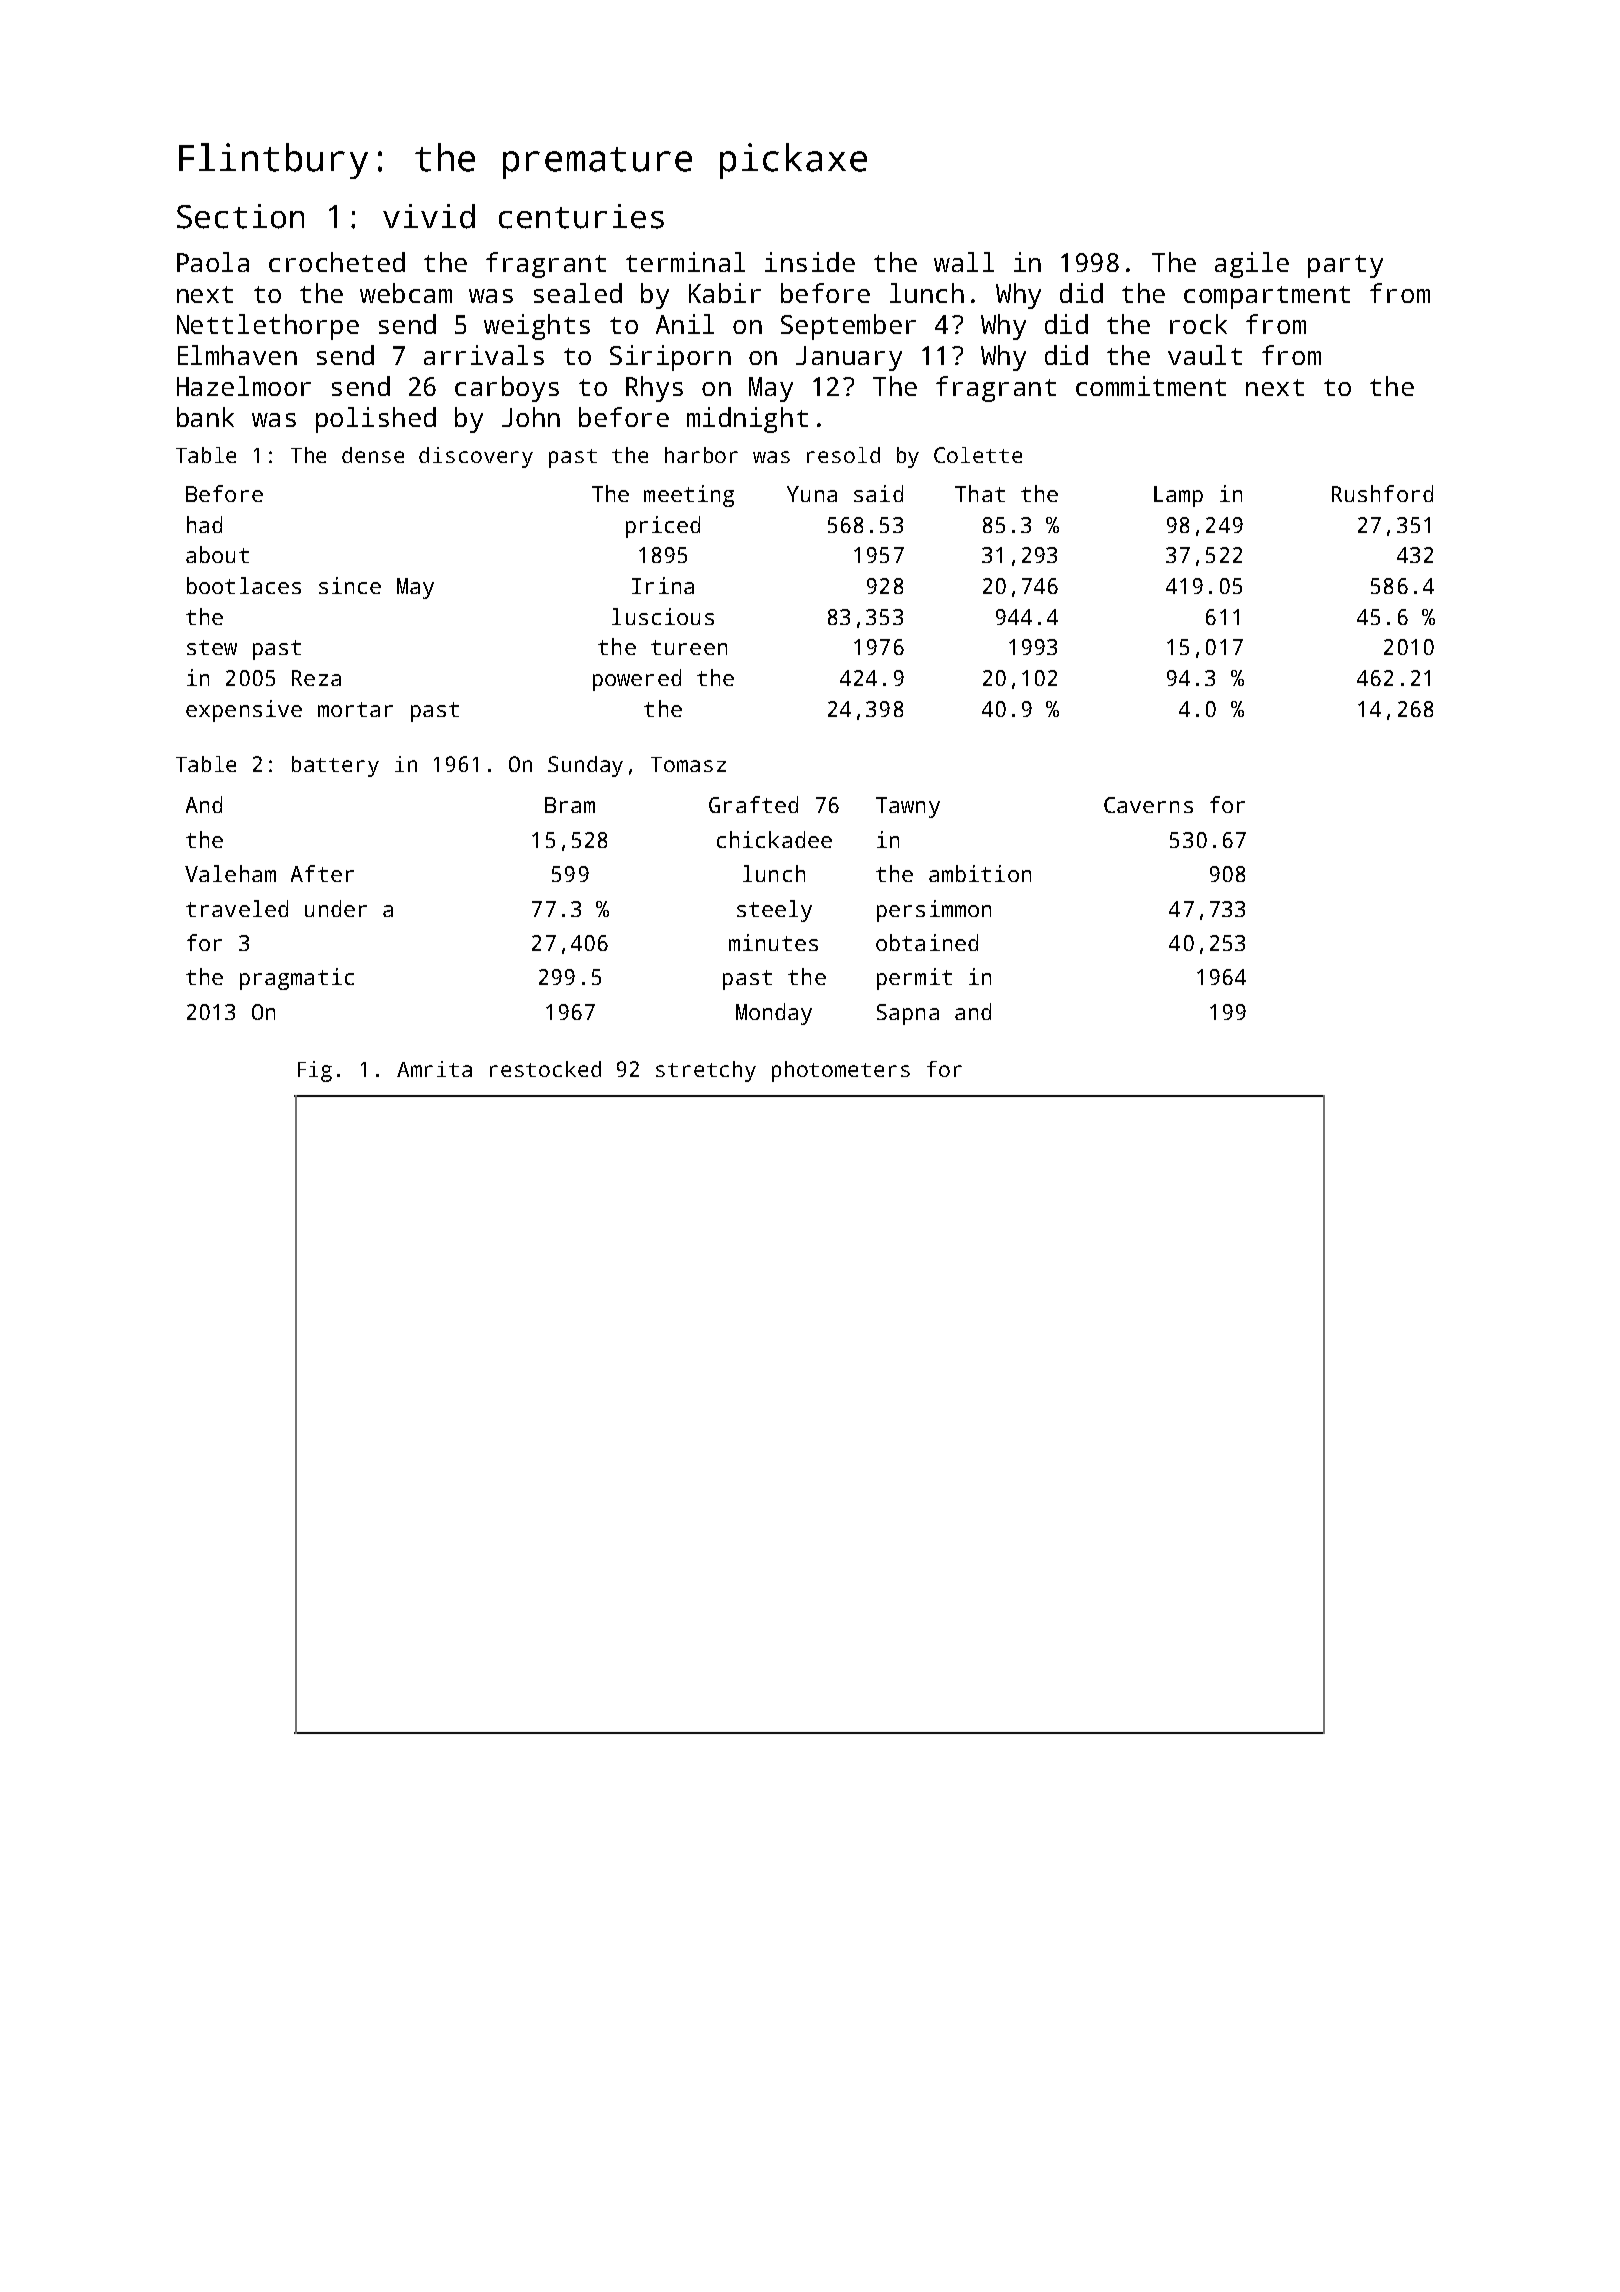  I want to click on Rushford, so click(1382, 493).
